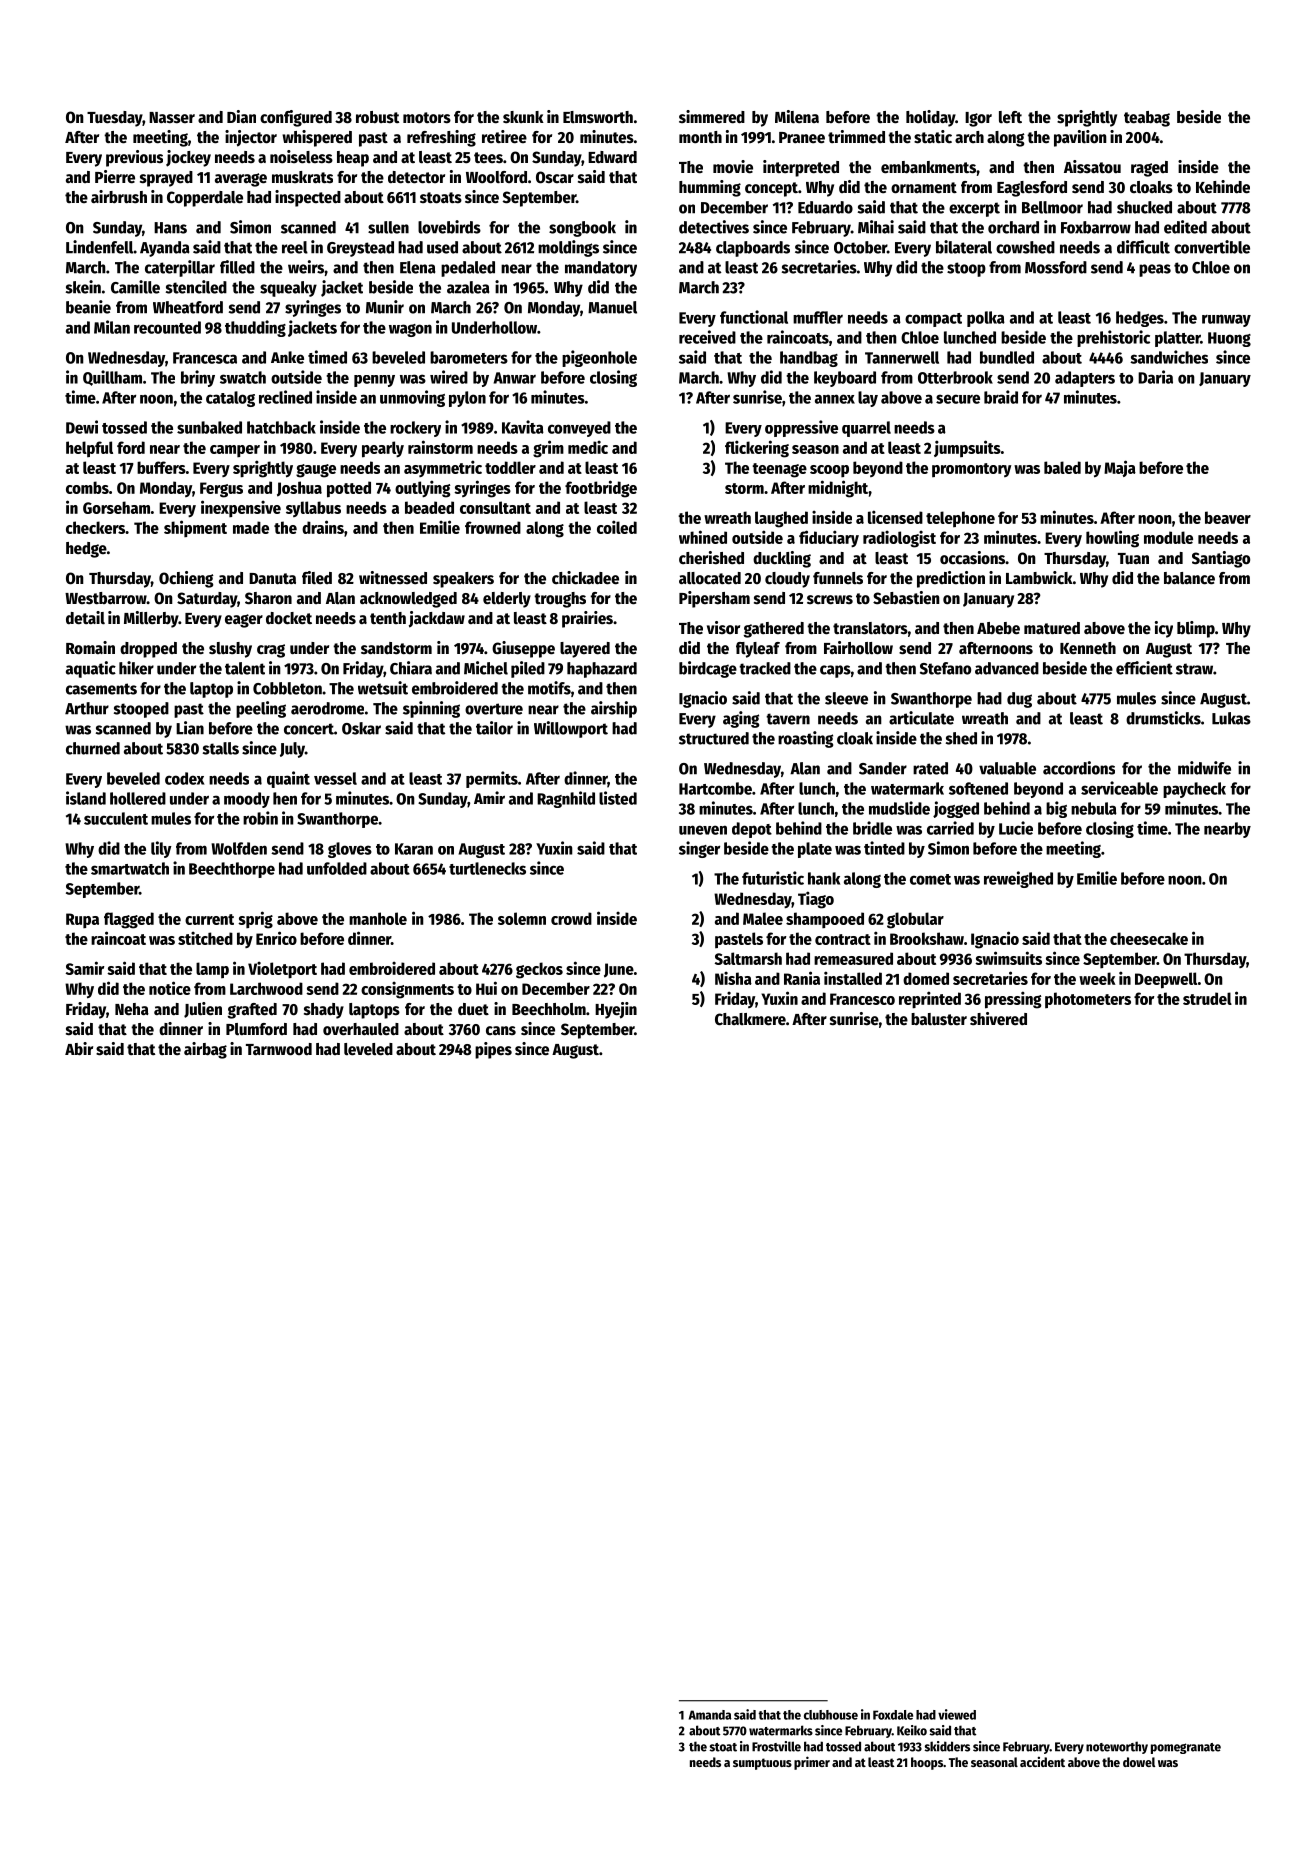  Describe the element at coordinates (710, 1715) in the screenshot. I see `Amanda` at that location.
